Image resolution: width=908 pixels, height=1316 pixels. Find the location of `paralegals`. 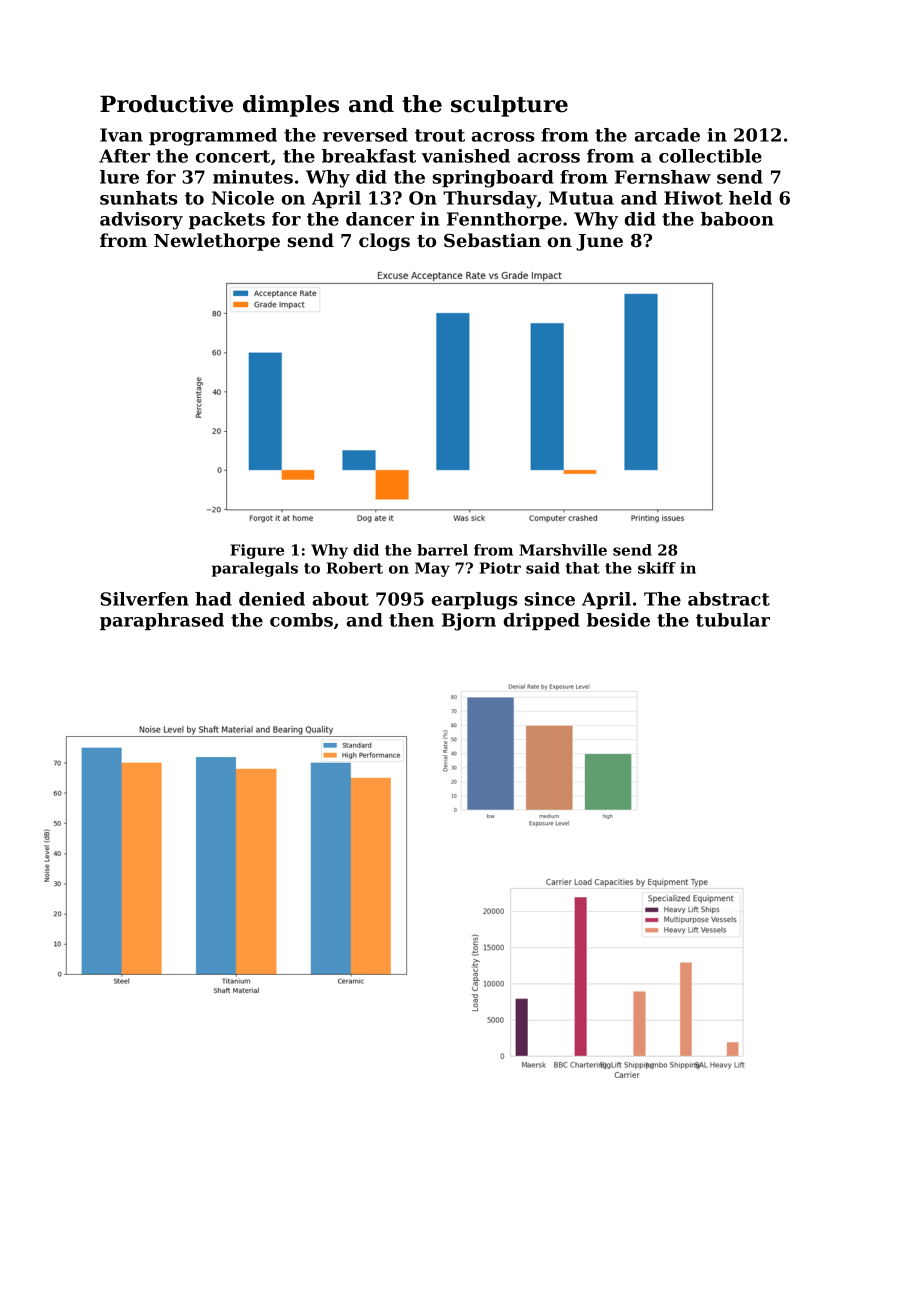

paralegals is located at coordinates (255, 569).
